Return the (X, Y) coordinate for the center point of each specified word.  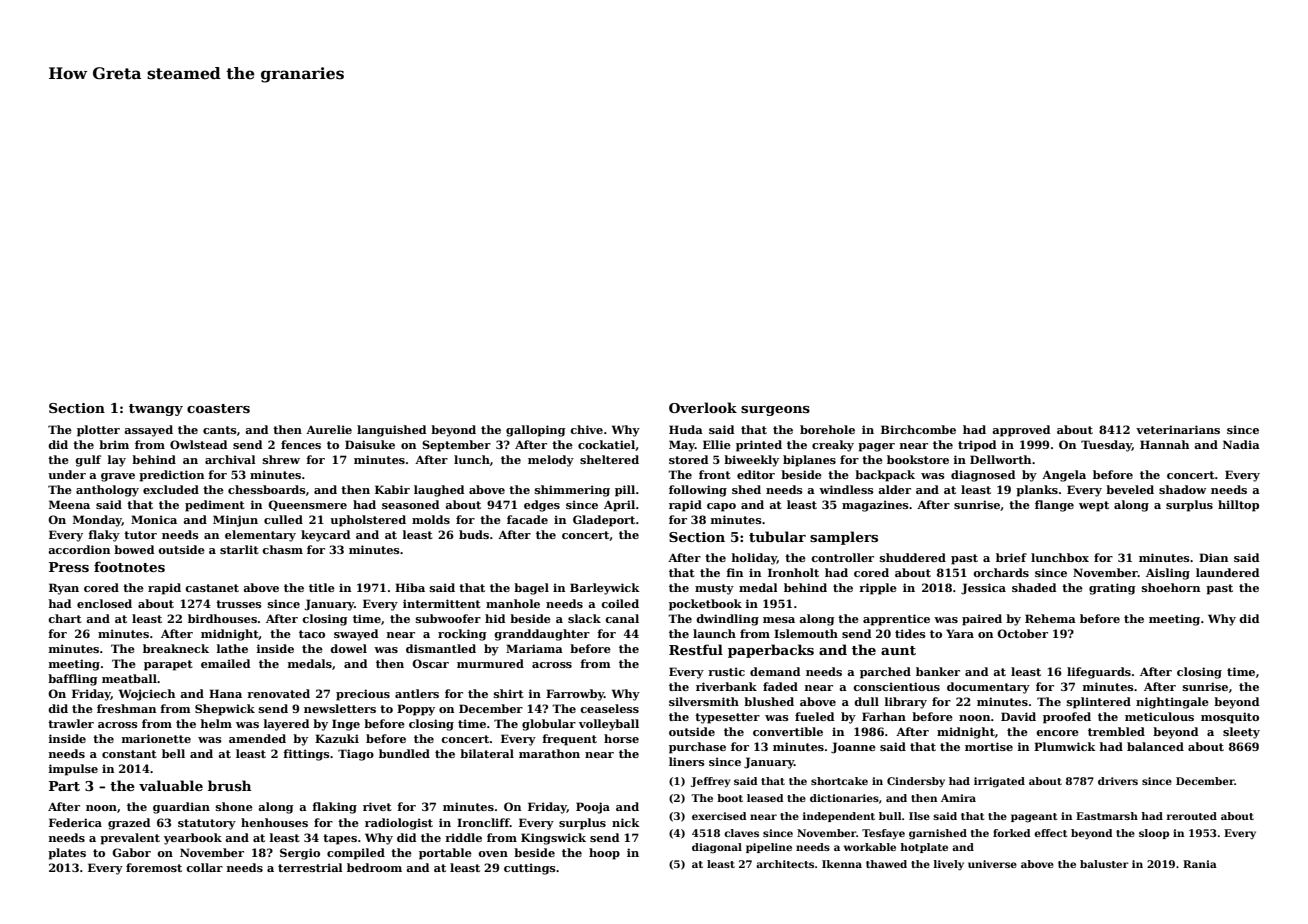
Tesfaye (883, 834)
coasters (218, 408)
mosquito (1230, 718)
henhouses (274, 822)
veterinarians (1178, 429)
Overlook (703, 407)
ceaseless (609, 708)
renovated (278, 693)
